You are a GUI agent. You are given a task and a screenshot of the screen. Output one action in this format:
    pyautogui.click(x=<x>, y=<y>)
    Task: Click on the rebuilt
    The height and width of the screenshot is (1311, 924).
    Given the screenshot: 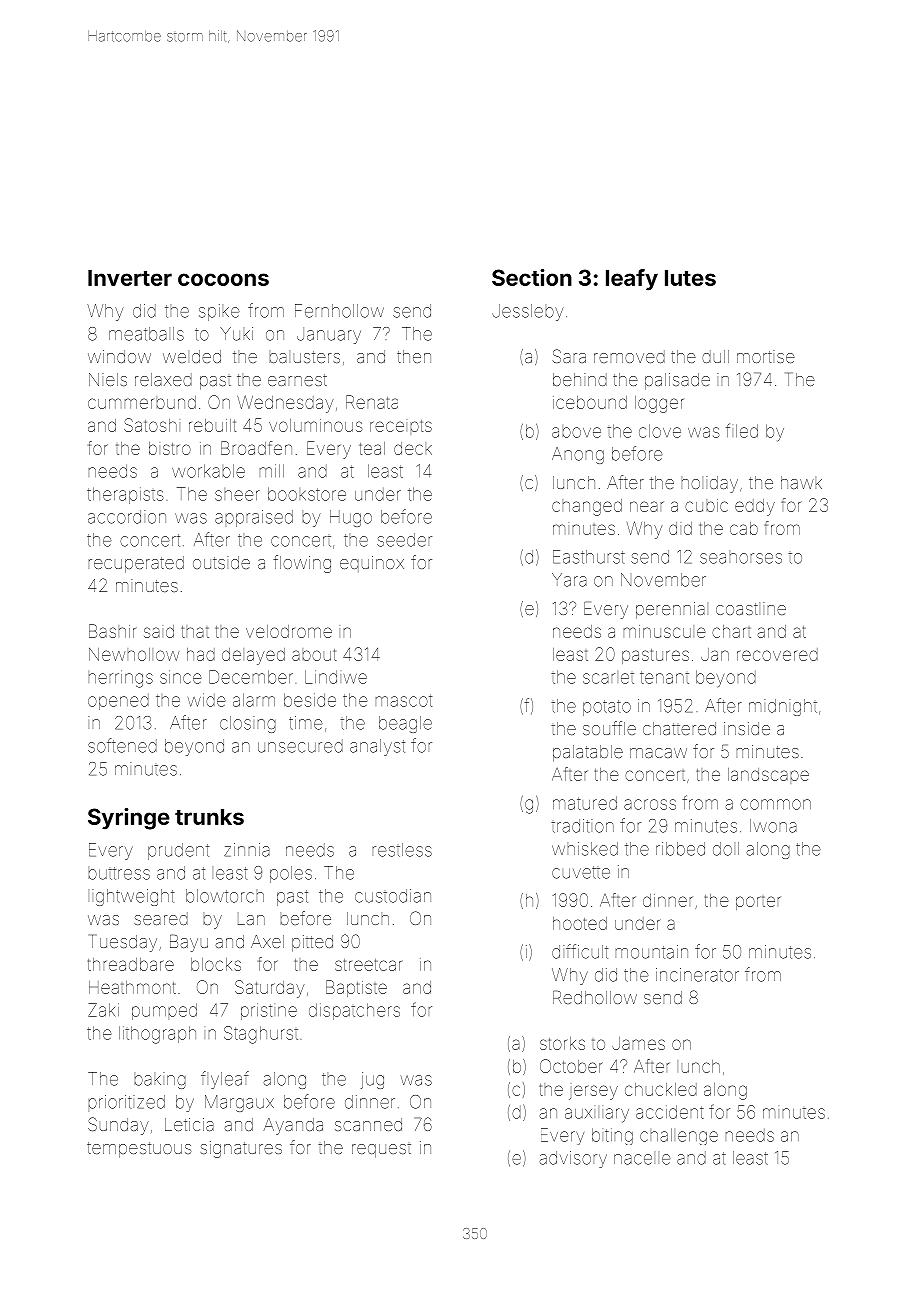 What is the action you would take?
    pyautogui.click(x=212, y=425)
